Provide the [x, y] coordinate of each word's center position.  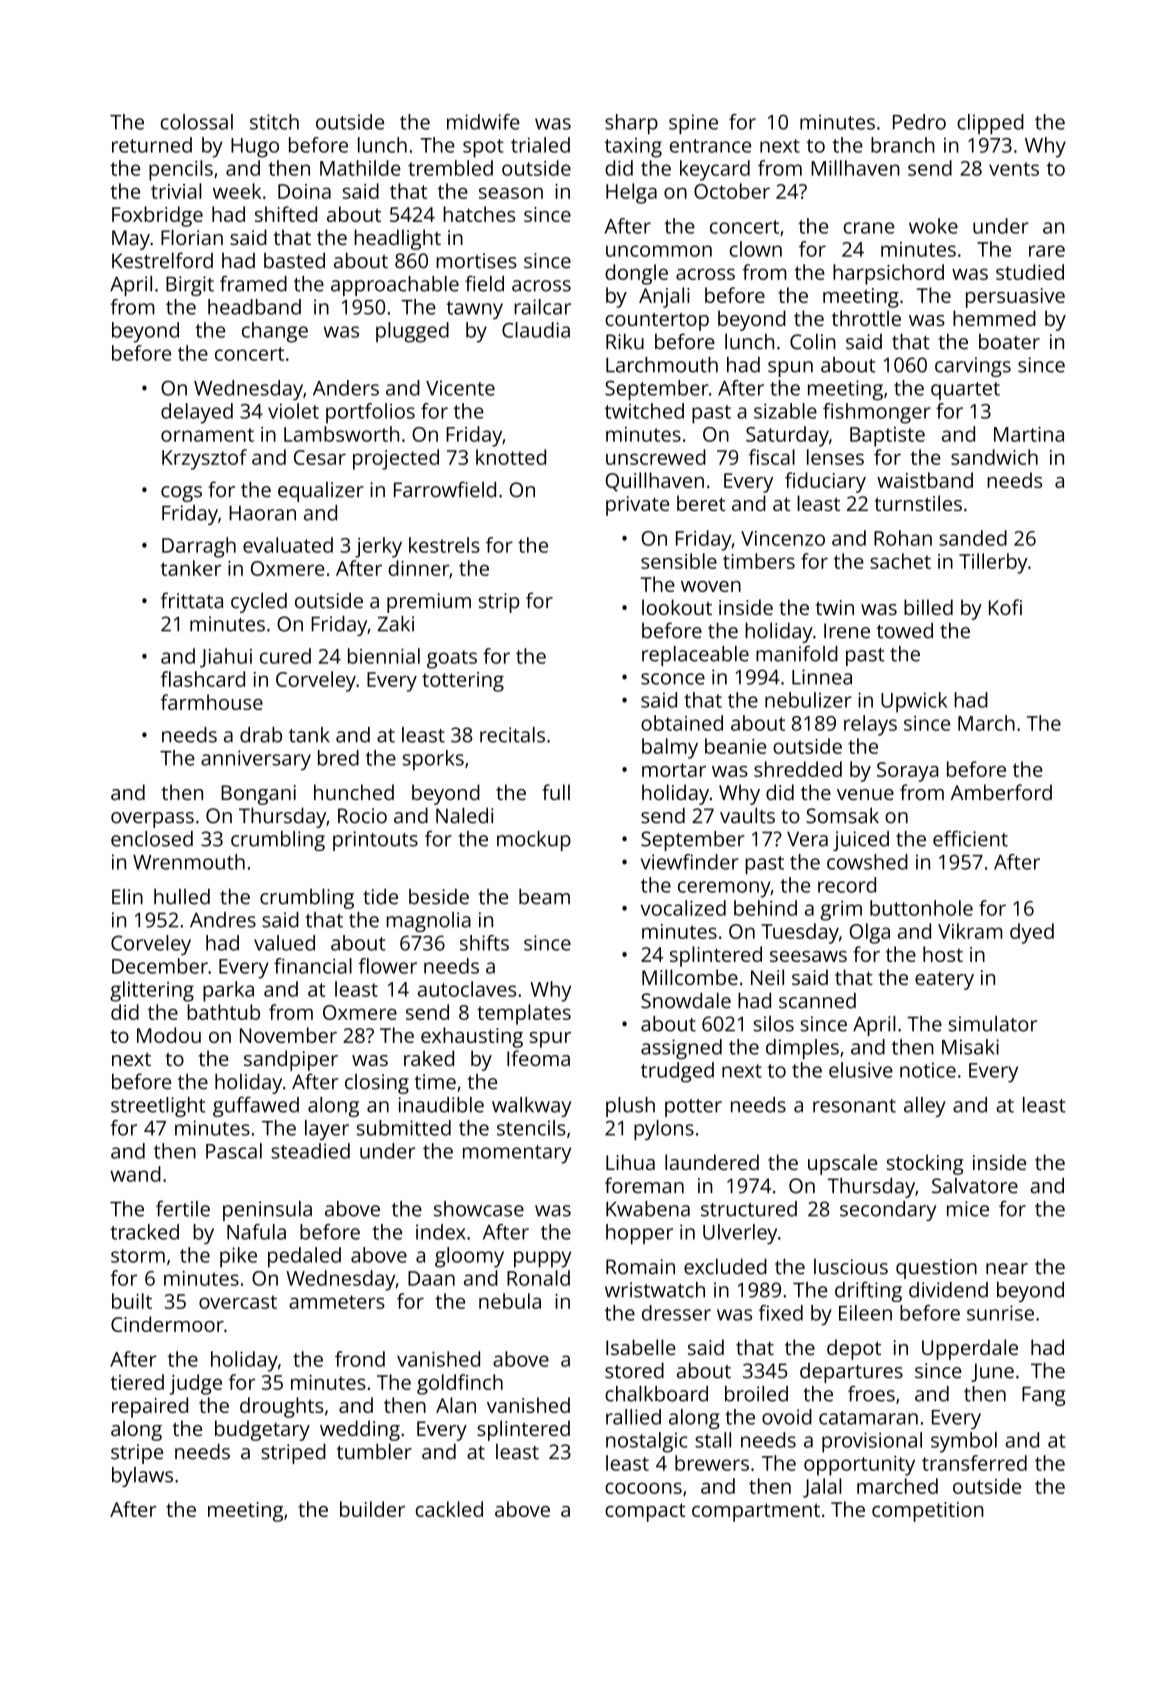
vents [1014, 169]
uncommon [659, 251]
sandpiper [291, 1060]
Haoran [262, 513]
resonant [854, 1106]
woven [711, 586]
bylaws [142, 1477]
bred [338, 758]
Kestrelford [162, 260]
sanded [973, 538]
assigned [681, 1049]
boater [1009, 341]
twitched [644, 411]
